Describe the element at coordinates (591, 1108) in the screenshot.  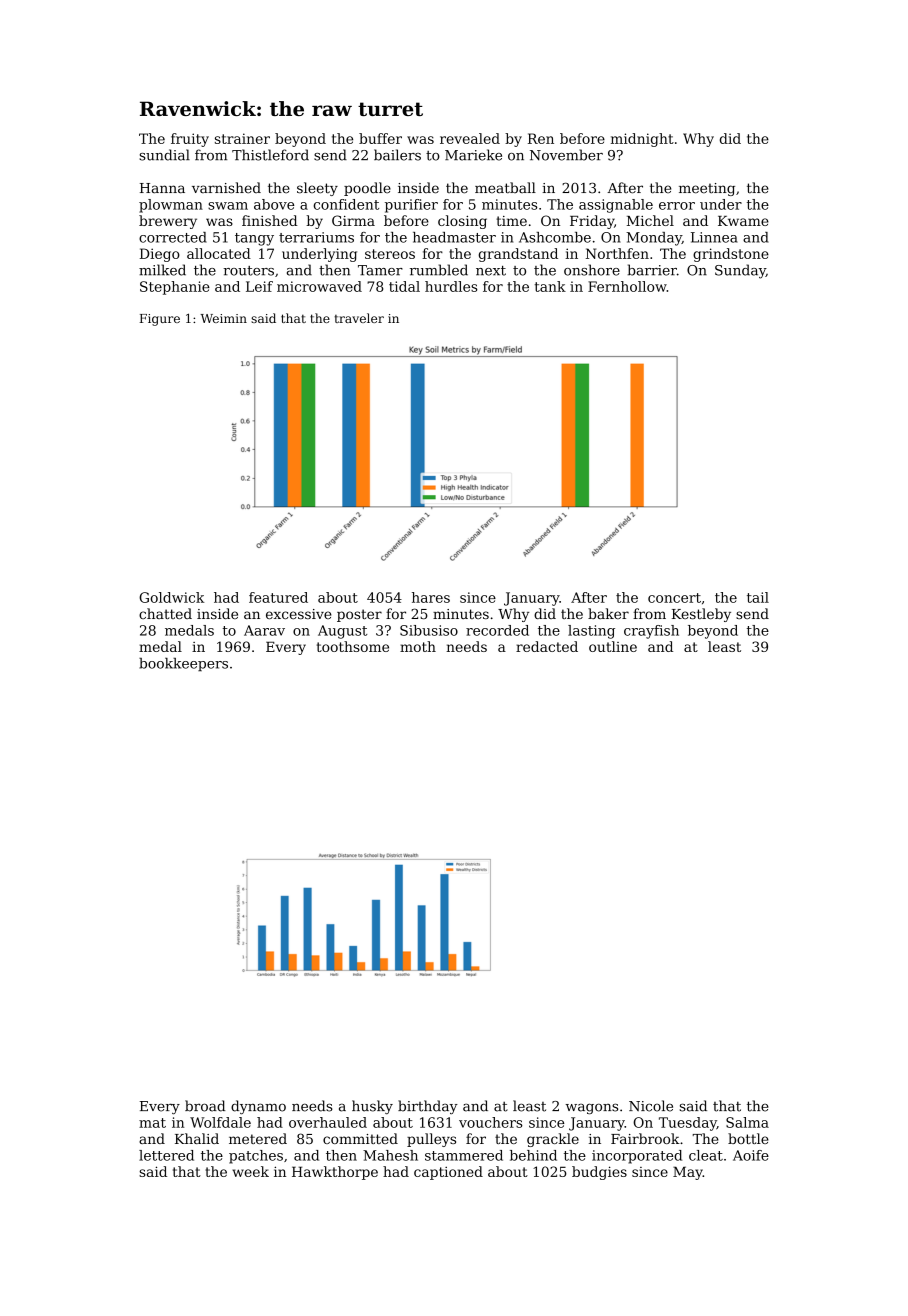
I see `wagons` at that location.
